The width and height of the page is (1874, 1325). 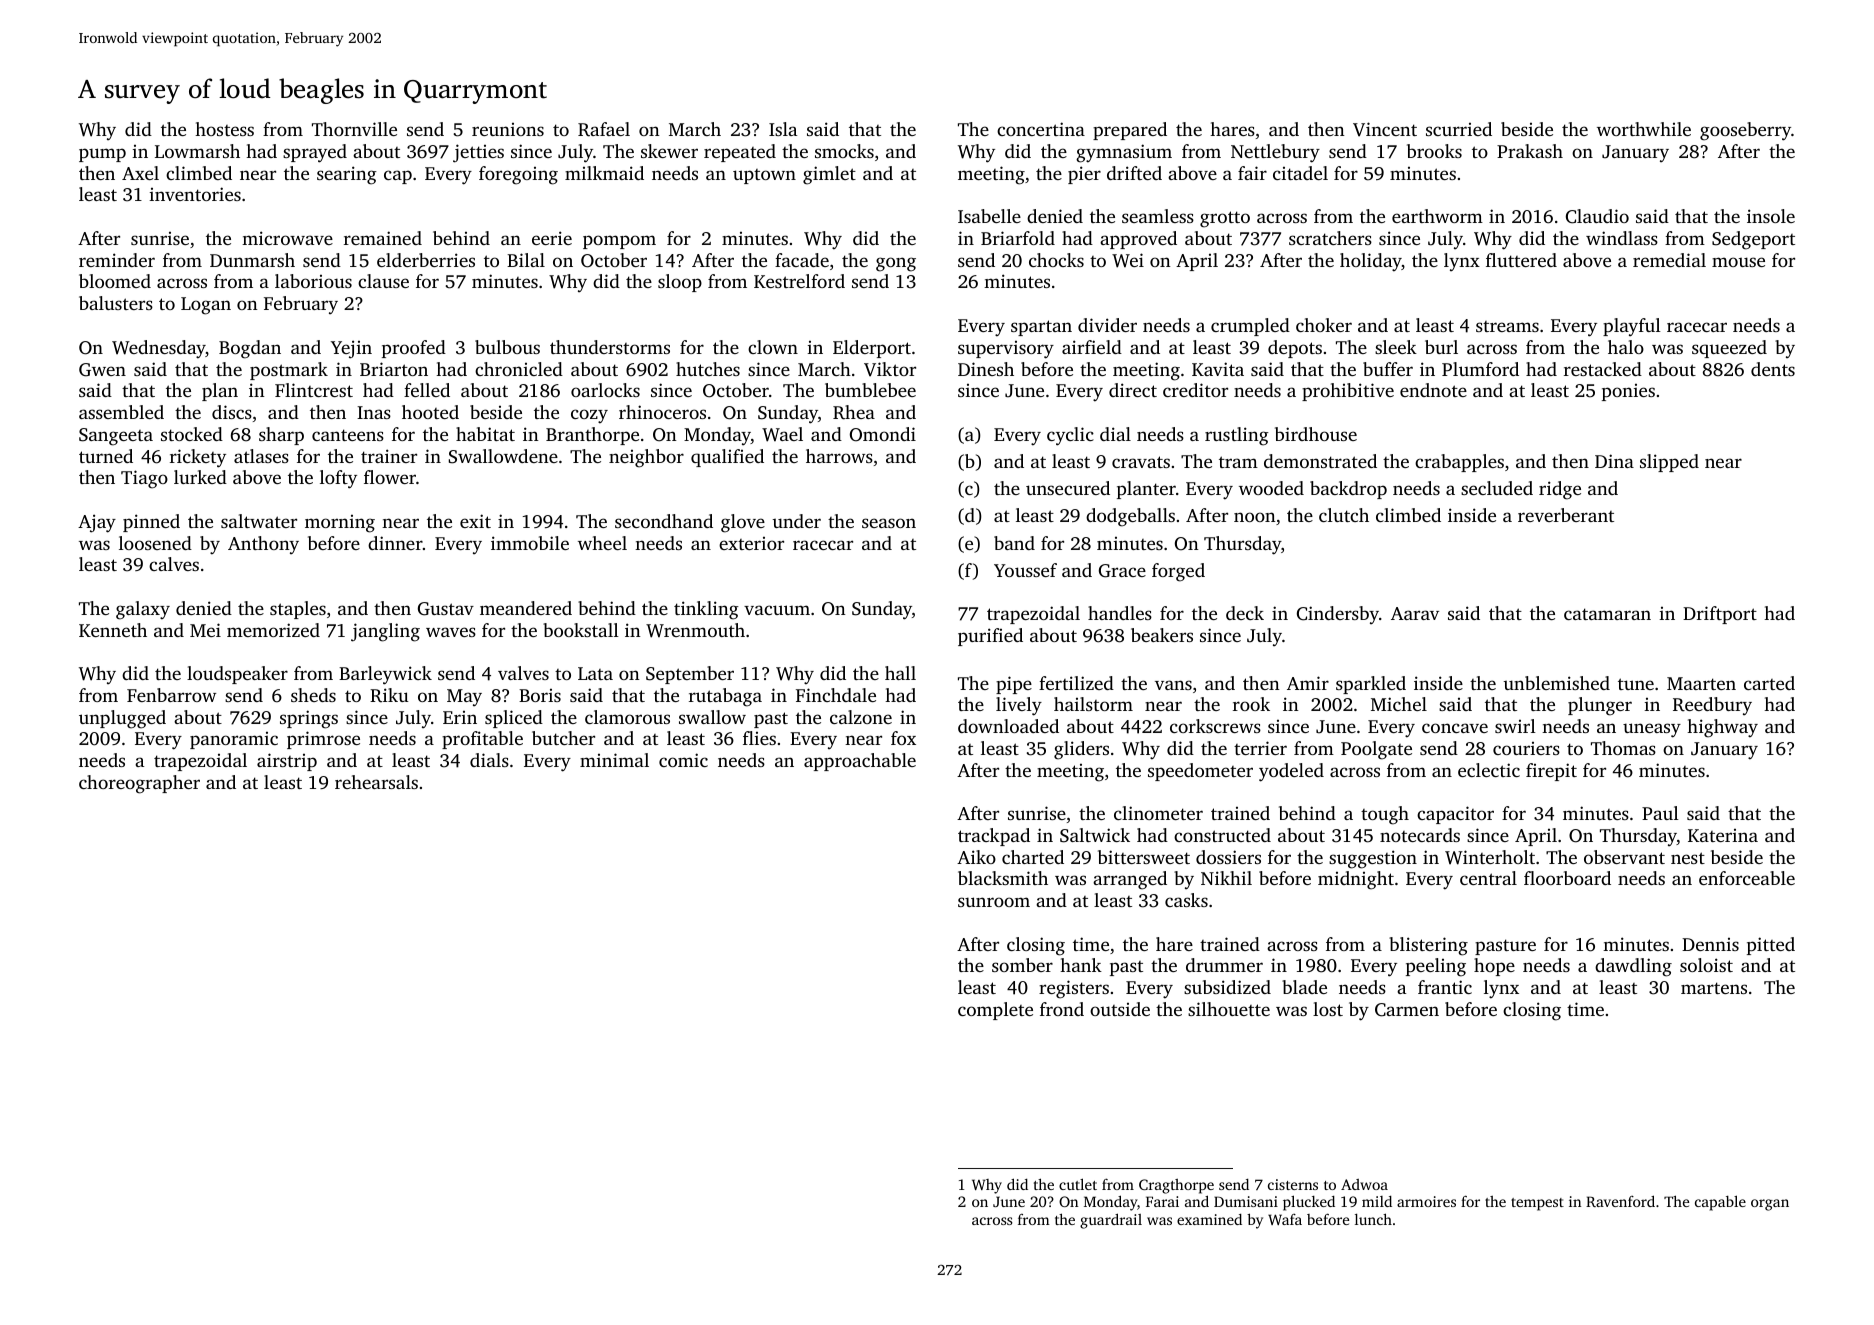 What do you see at coordinates (1111, 1221) in the page?
I see `guardrail` at bounding box center [1111, 1221].
